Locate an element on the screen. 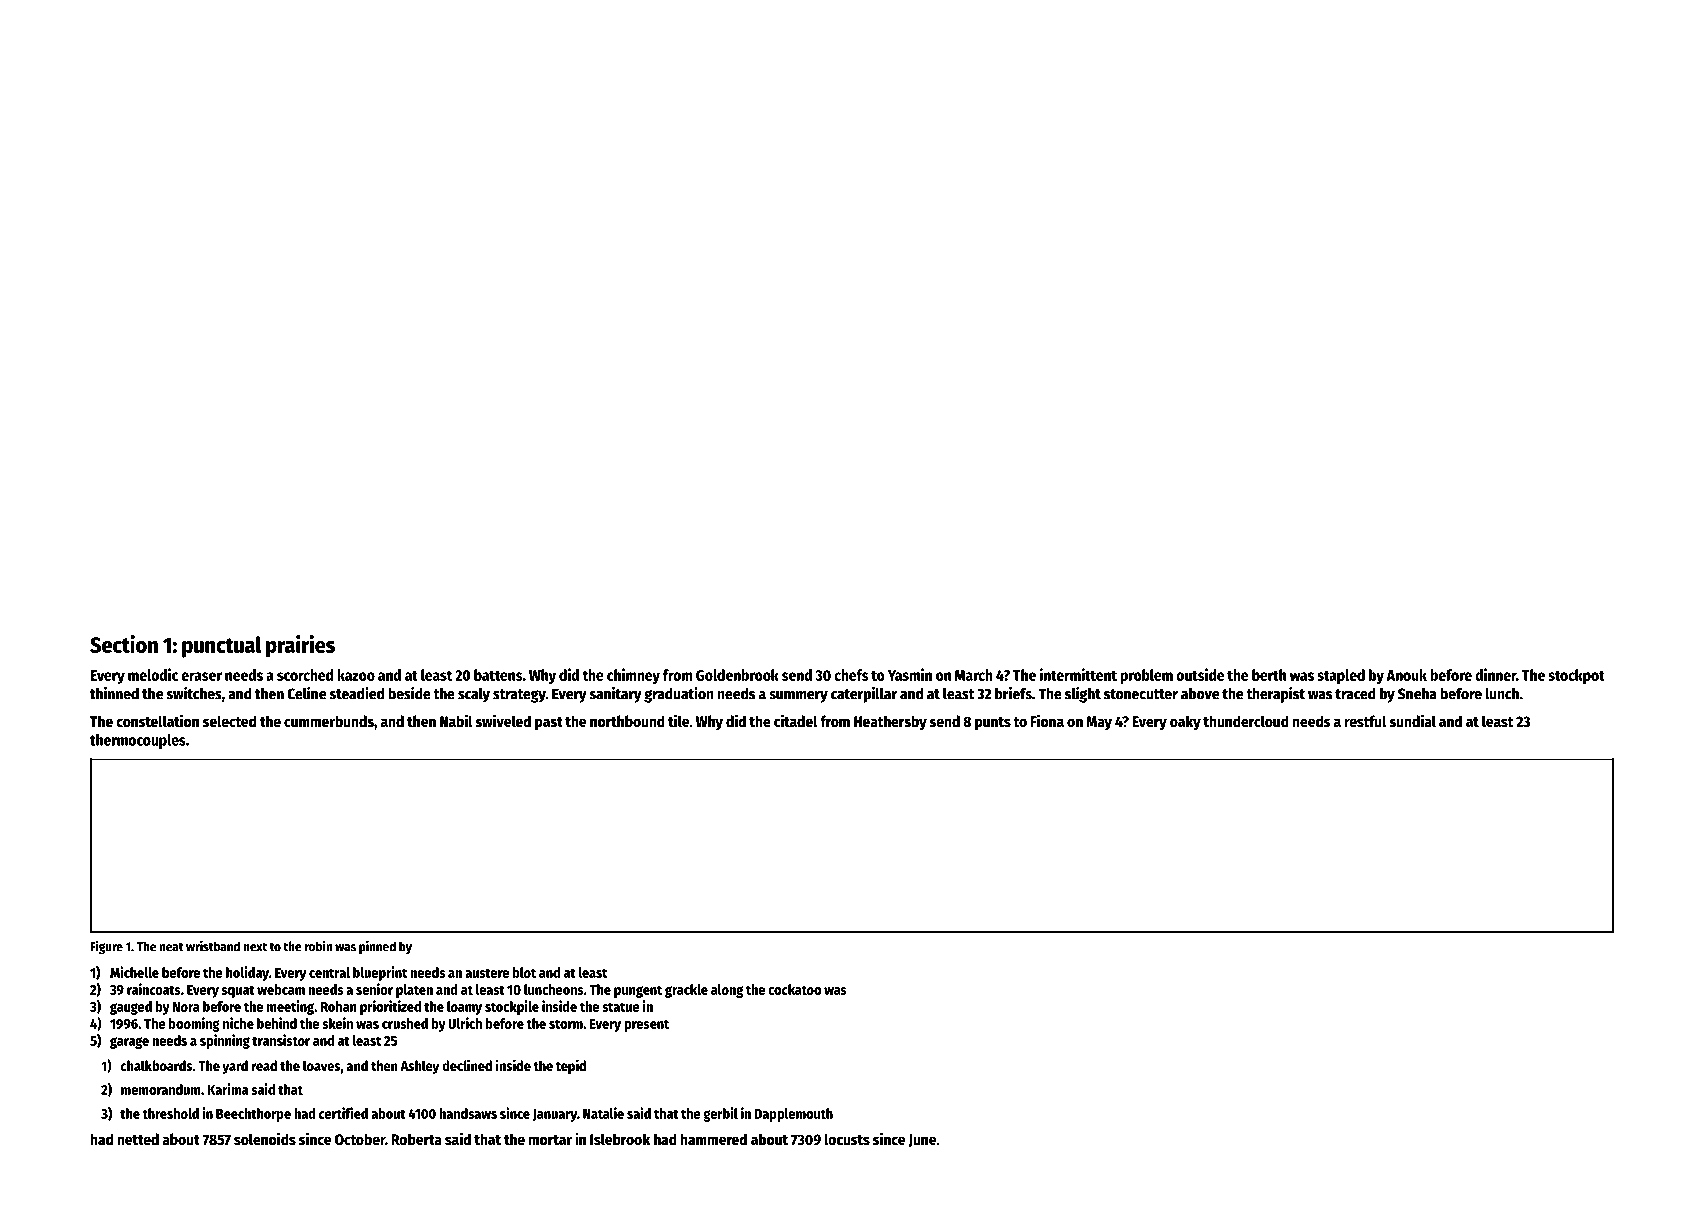 This screenshot has height=1205, width=1704. Heathersby is located at coordinates (890, 723).
